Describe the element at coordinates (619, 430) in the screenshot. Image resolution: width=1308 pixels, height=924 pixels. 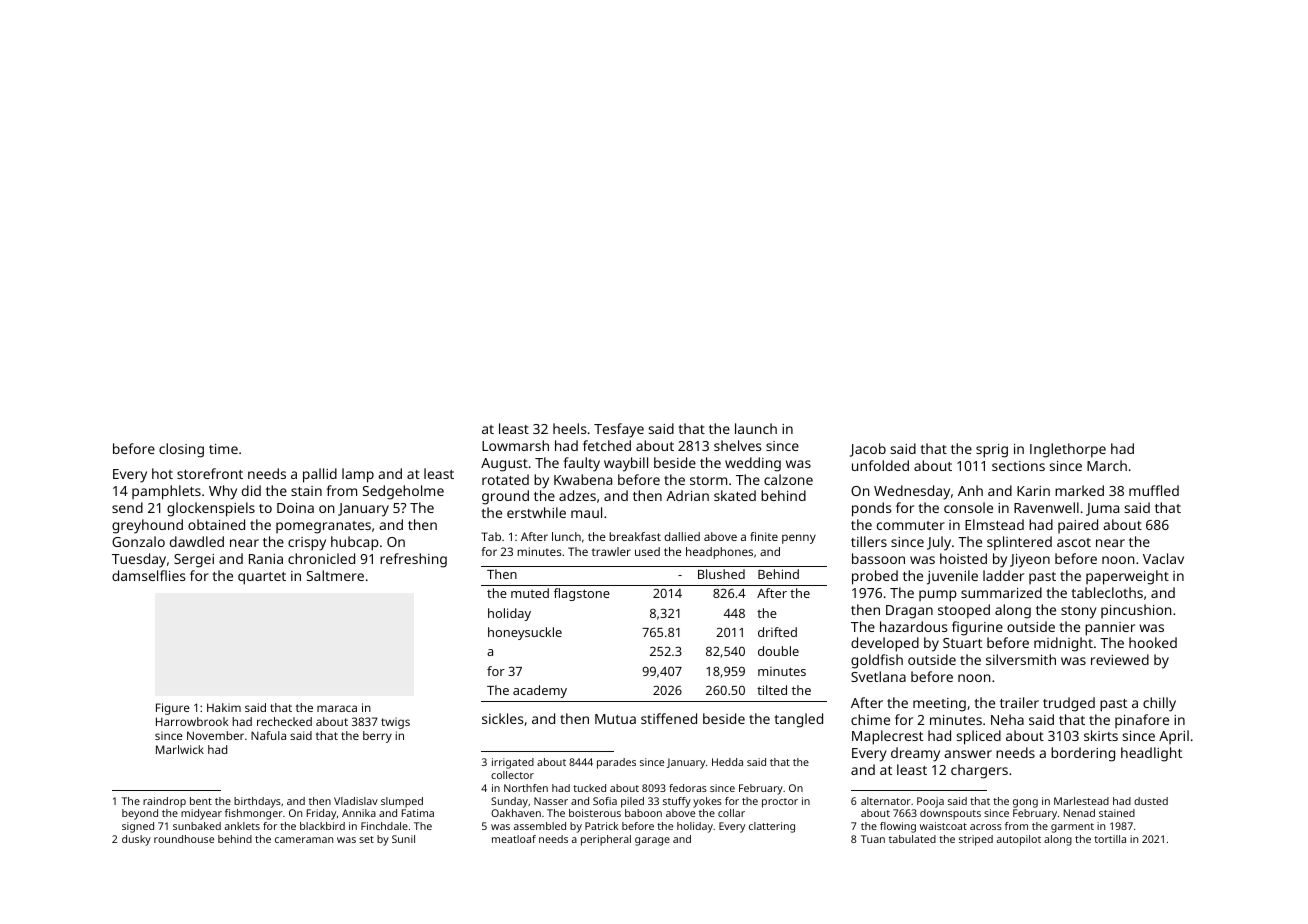
I see `Tesfaye` at that location.
